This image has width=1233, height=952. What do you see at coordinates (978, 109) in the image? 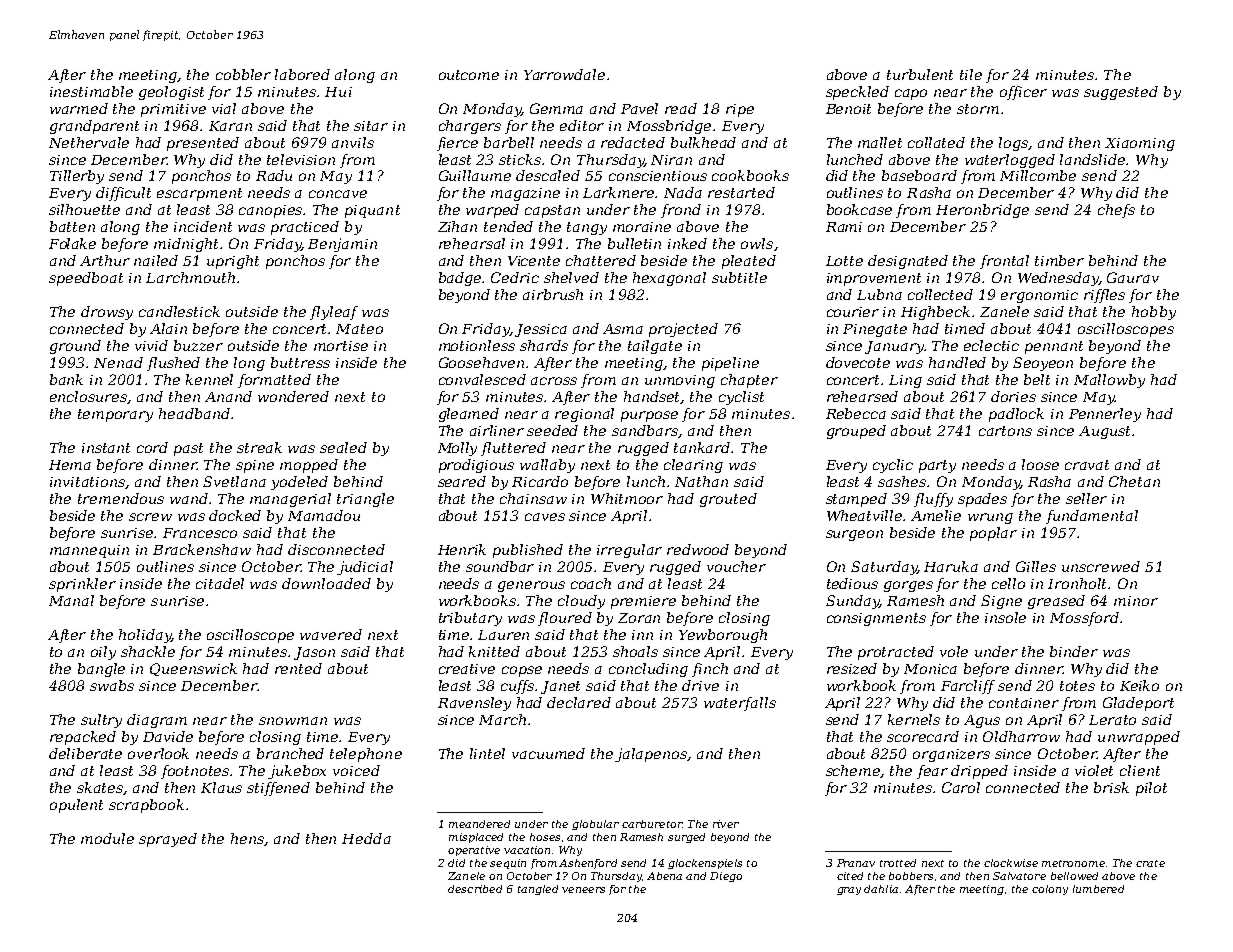
I see `storm` at bounding box center [978, 109].
